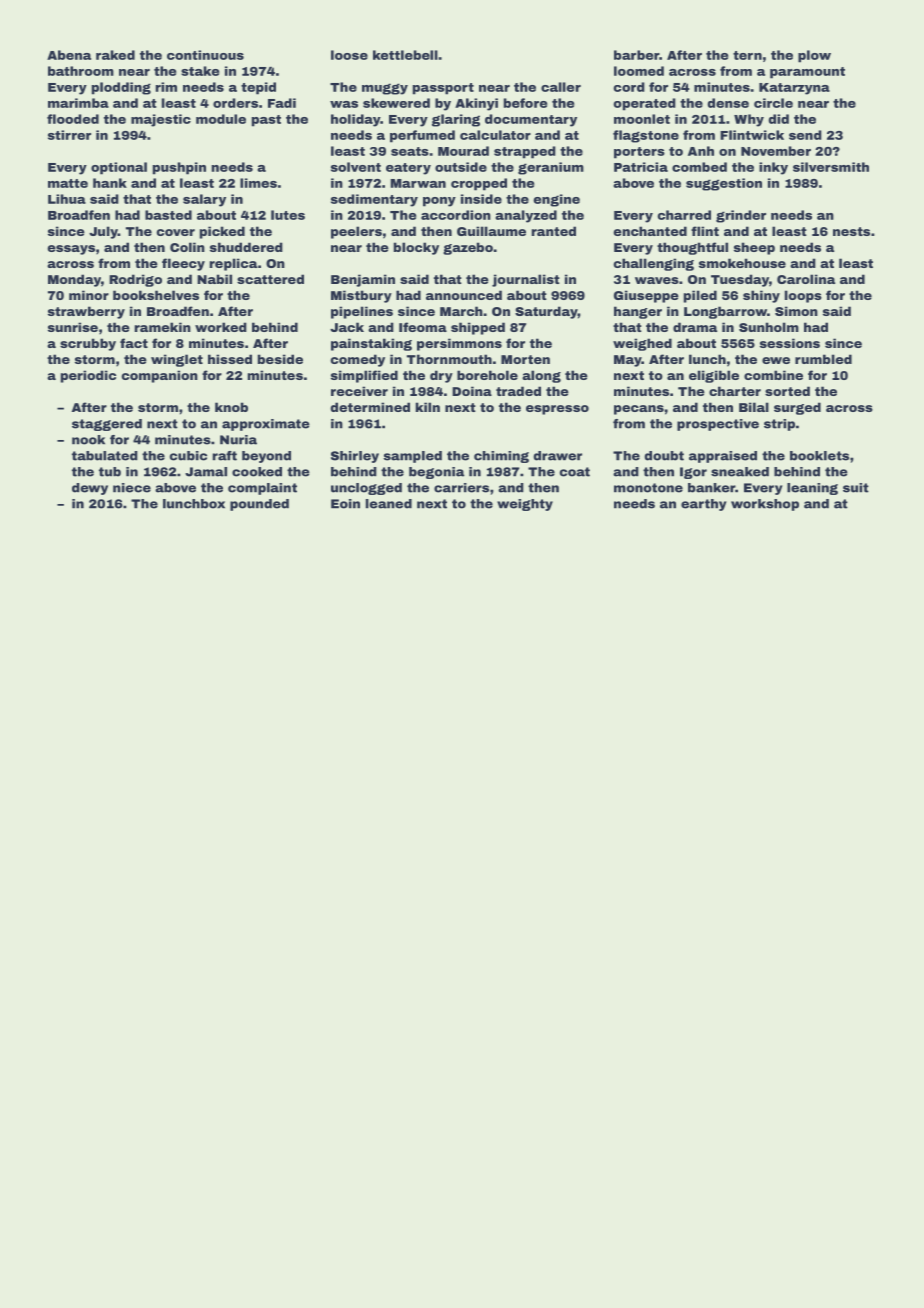 The width and height of the screenshot is (924, 1308). I want to click on worked, so click(221, 327).
